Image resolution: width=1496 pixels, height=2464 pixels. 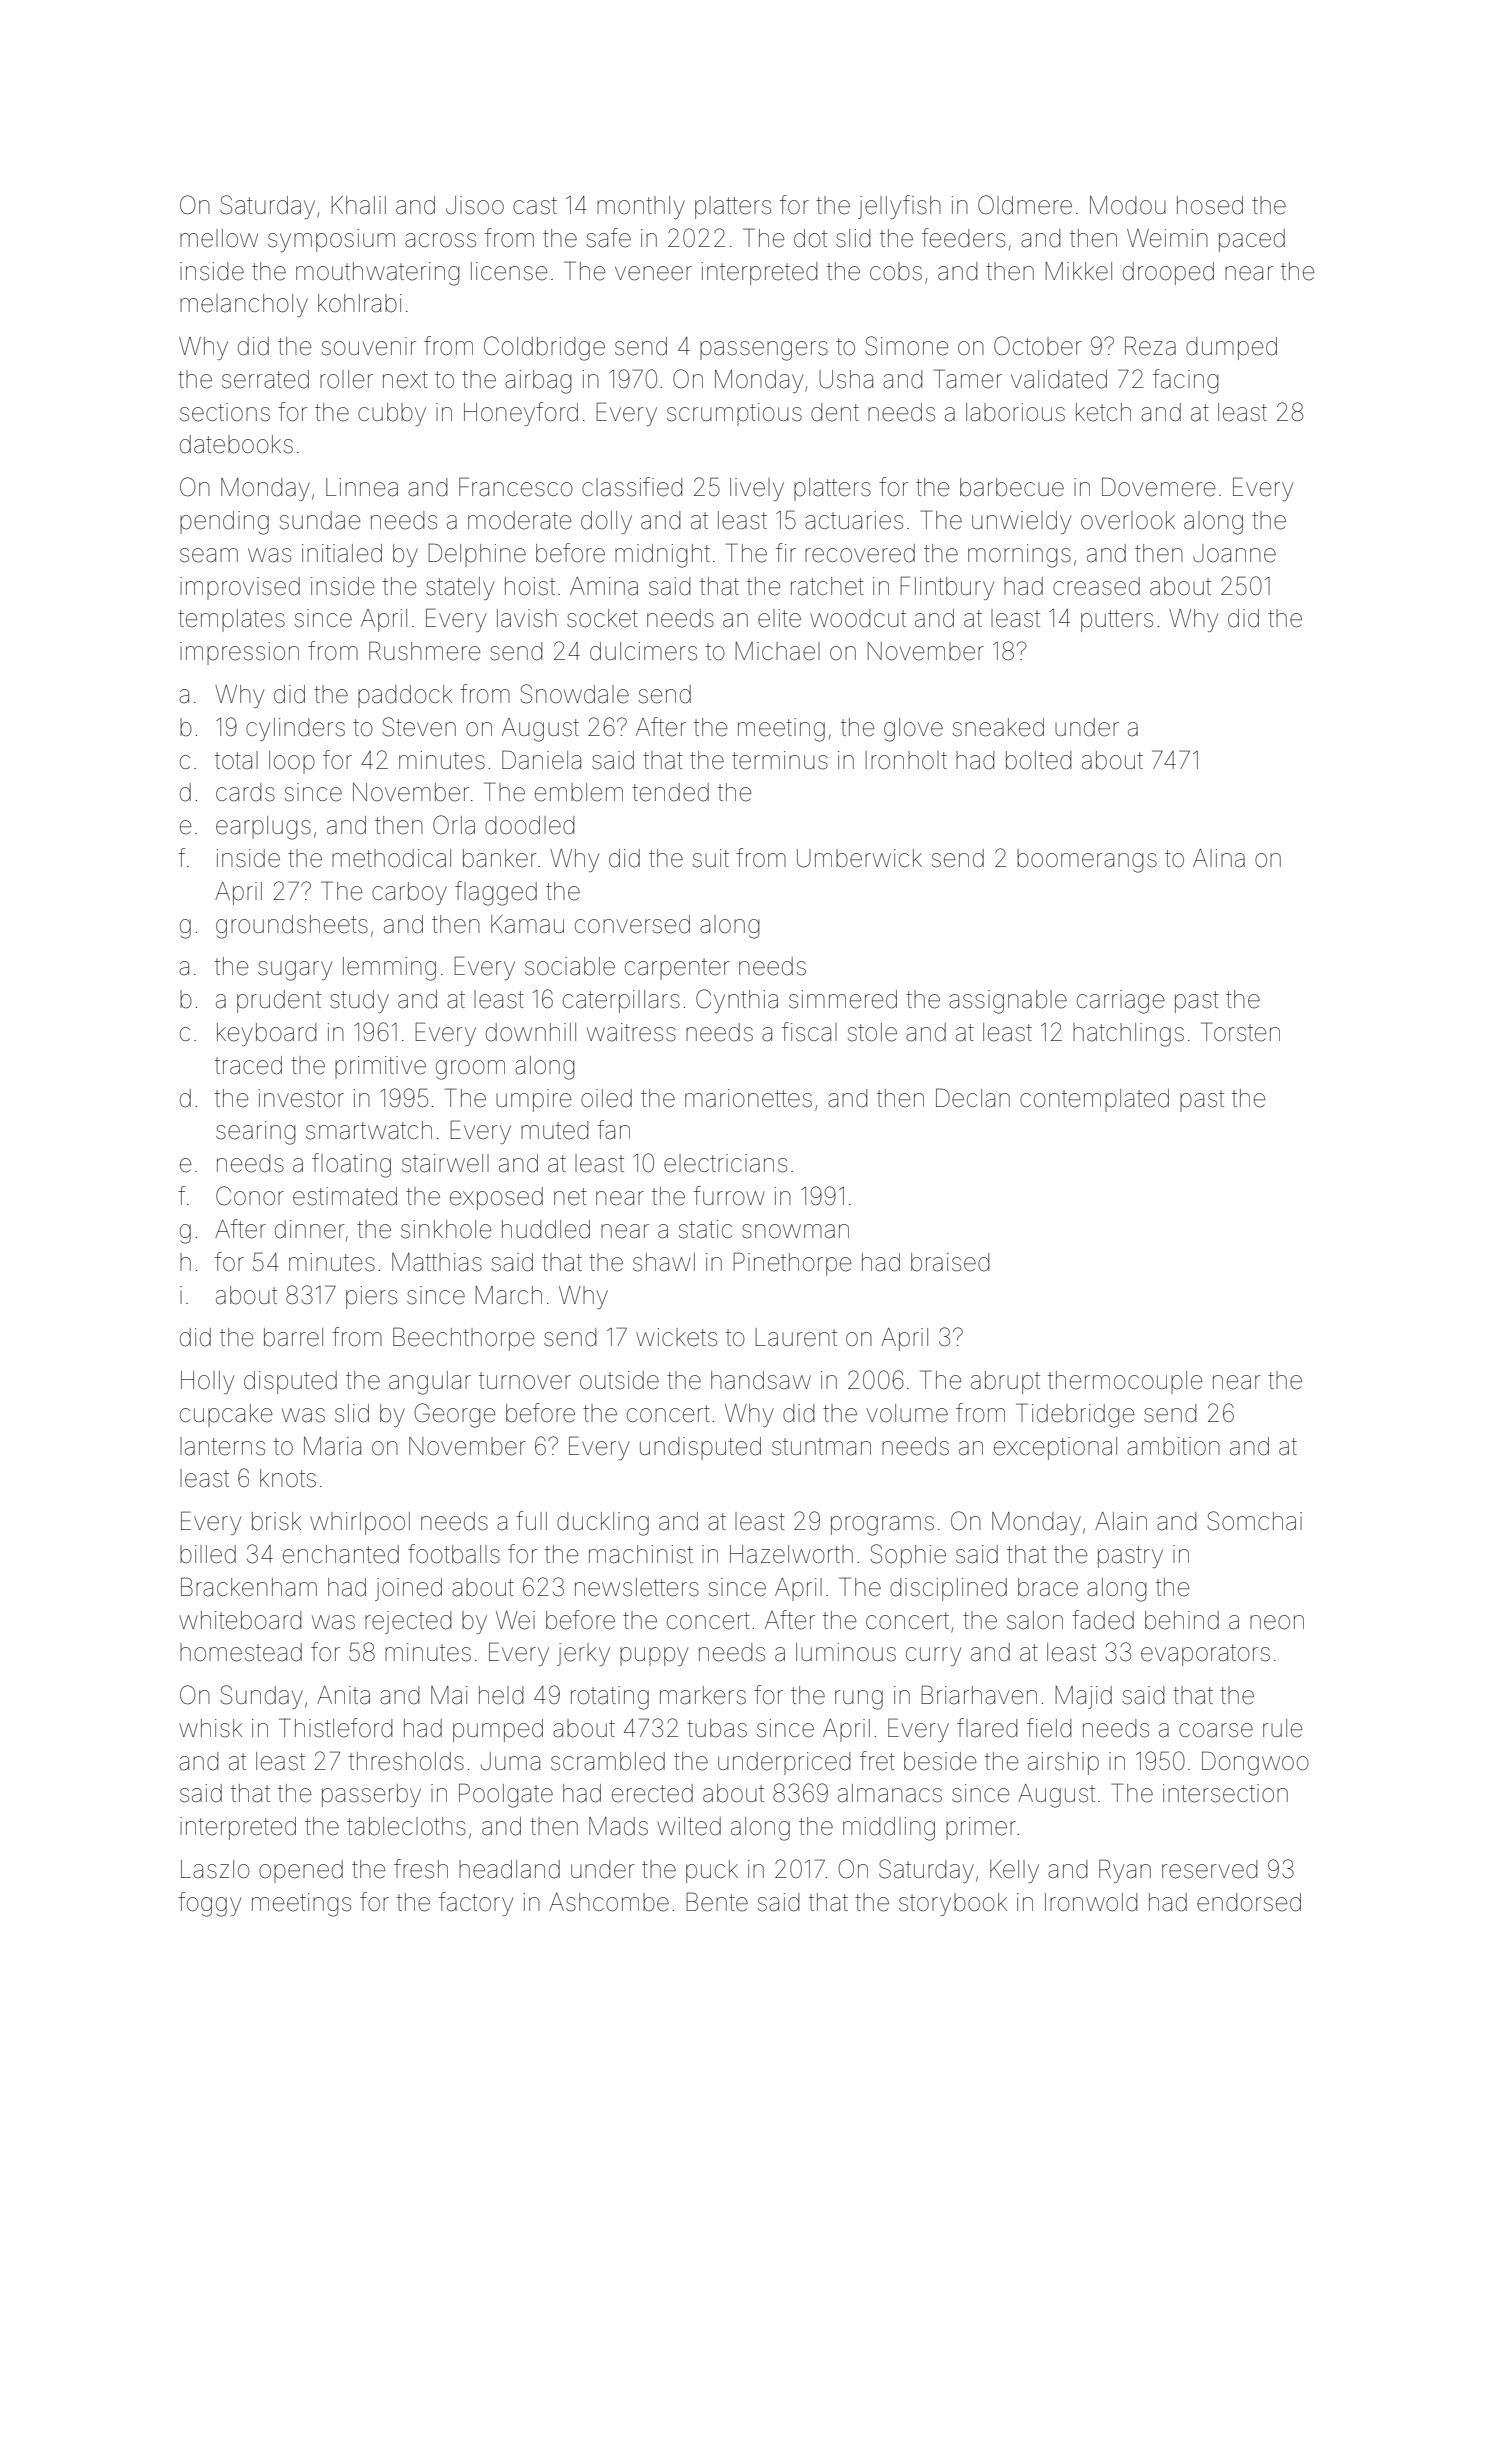 What do you see at coordinates (245, 792) in the page?
I see `cards` at bounding box center [245, 792].
